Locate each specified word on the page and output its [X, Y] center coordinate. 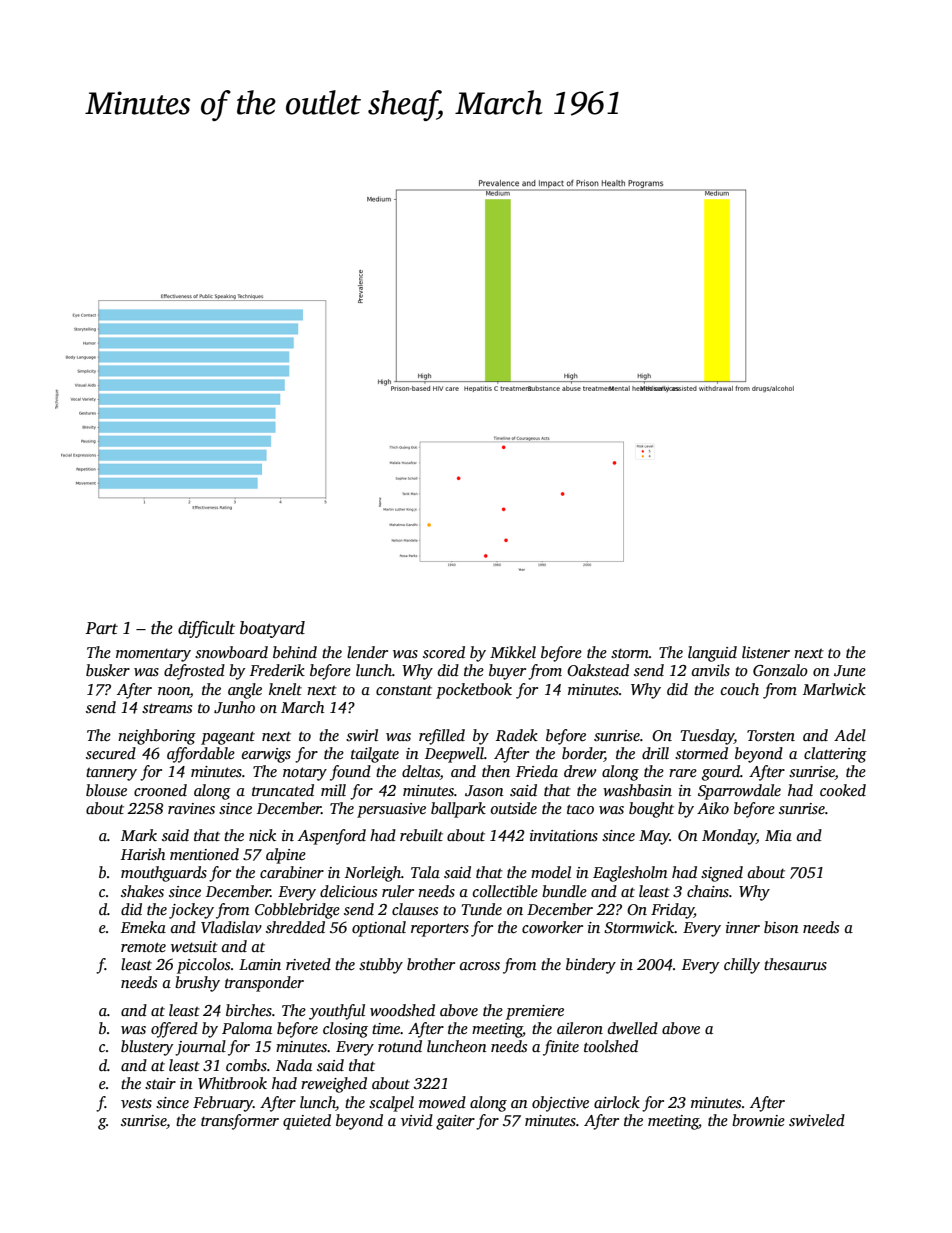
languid [712, 654]
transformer [240, 1122]
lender [367, 652]
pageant [228, 738]
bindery [591, 966]
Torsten [771, 735]
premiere [535, 1012]
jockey [191, 911]
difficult [206, 629]
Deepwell [454, 755]
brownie [758, 1120]
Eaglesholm [630, 874]
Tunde [482, 909]
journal [200, 1048]
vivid [417, 1120]
